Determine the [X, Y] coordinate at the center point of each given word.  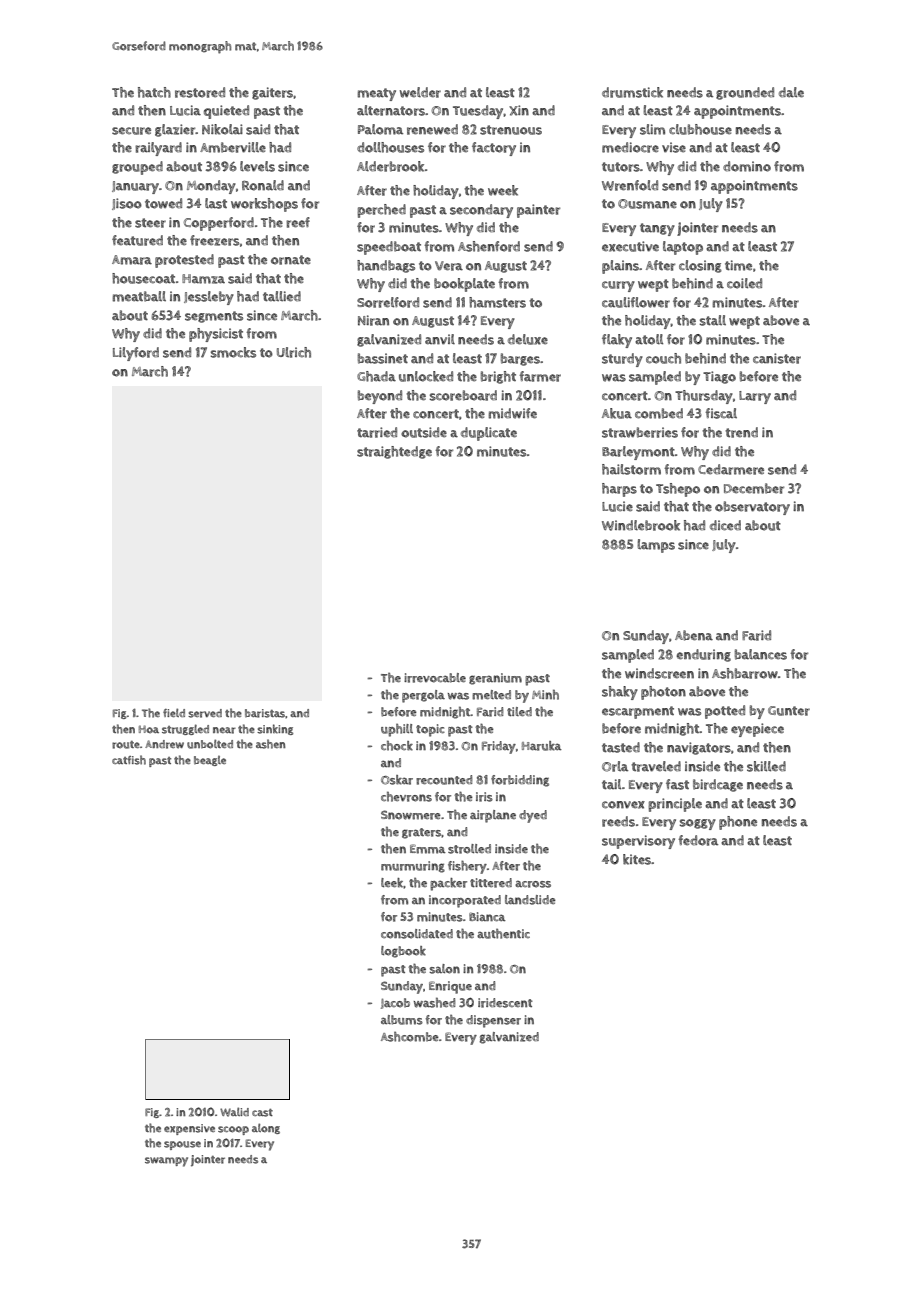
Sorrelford [388, 302]
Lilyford [136, 354]
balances [761, 654]
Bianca [487, 916]
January [135, 187]
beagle [210, 761]
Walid [234, 1112]
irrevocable [435, 678]
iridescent [505, 1003]
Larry [755, 397]
